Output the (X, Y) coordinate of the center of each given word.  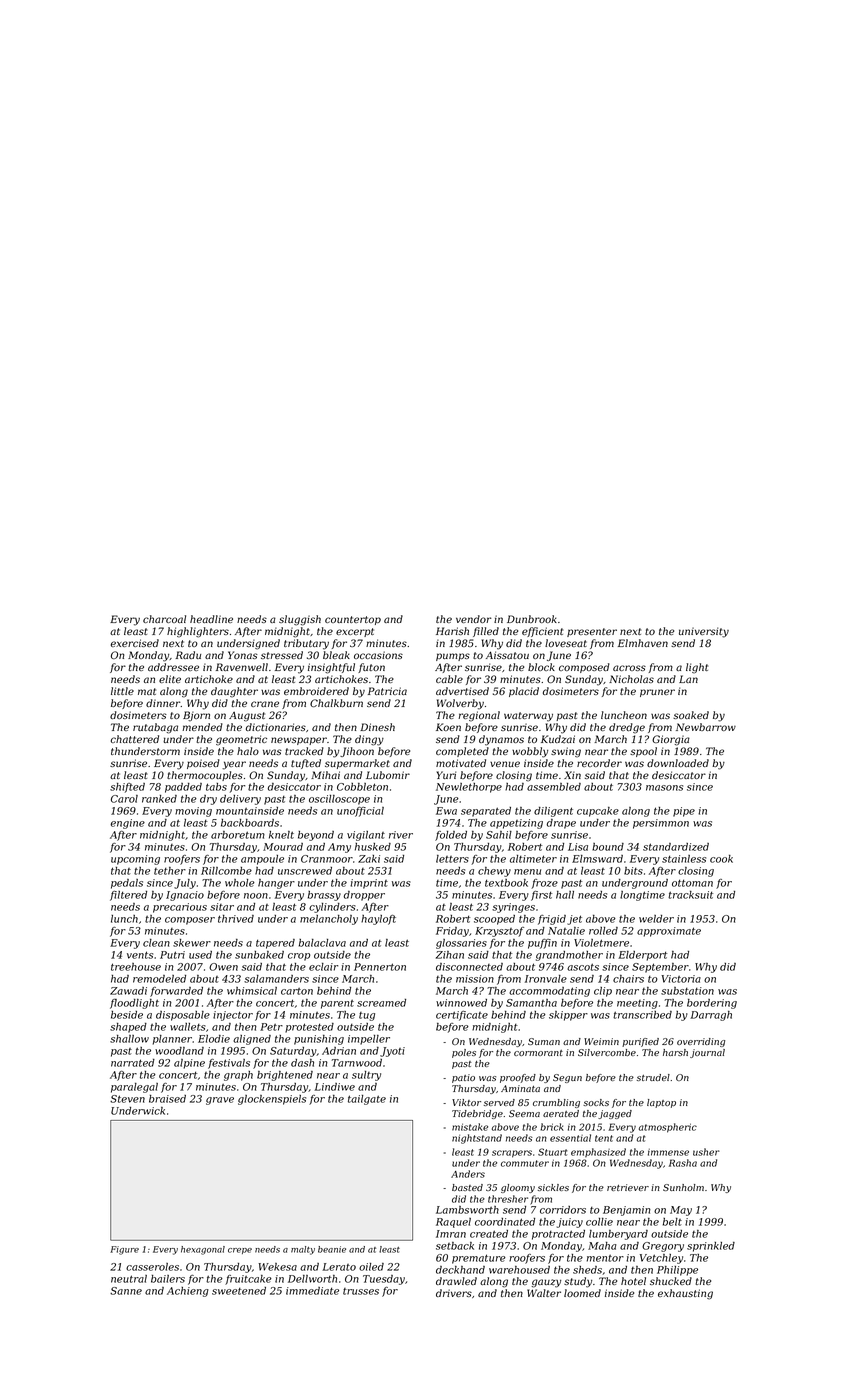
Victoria (681, 979)
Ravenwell (242, 667)
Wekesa (277, 1267)
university (704, 632)
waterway (528, 717)
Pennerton (380, 967)
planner (172, 1040)
